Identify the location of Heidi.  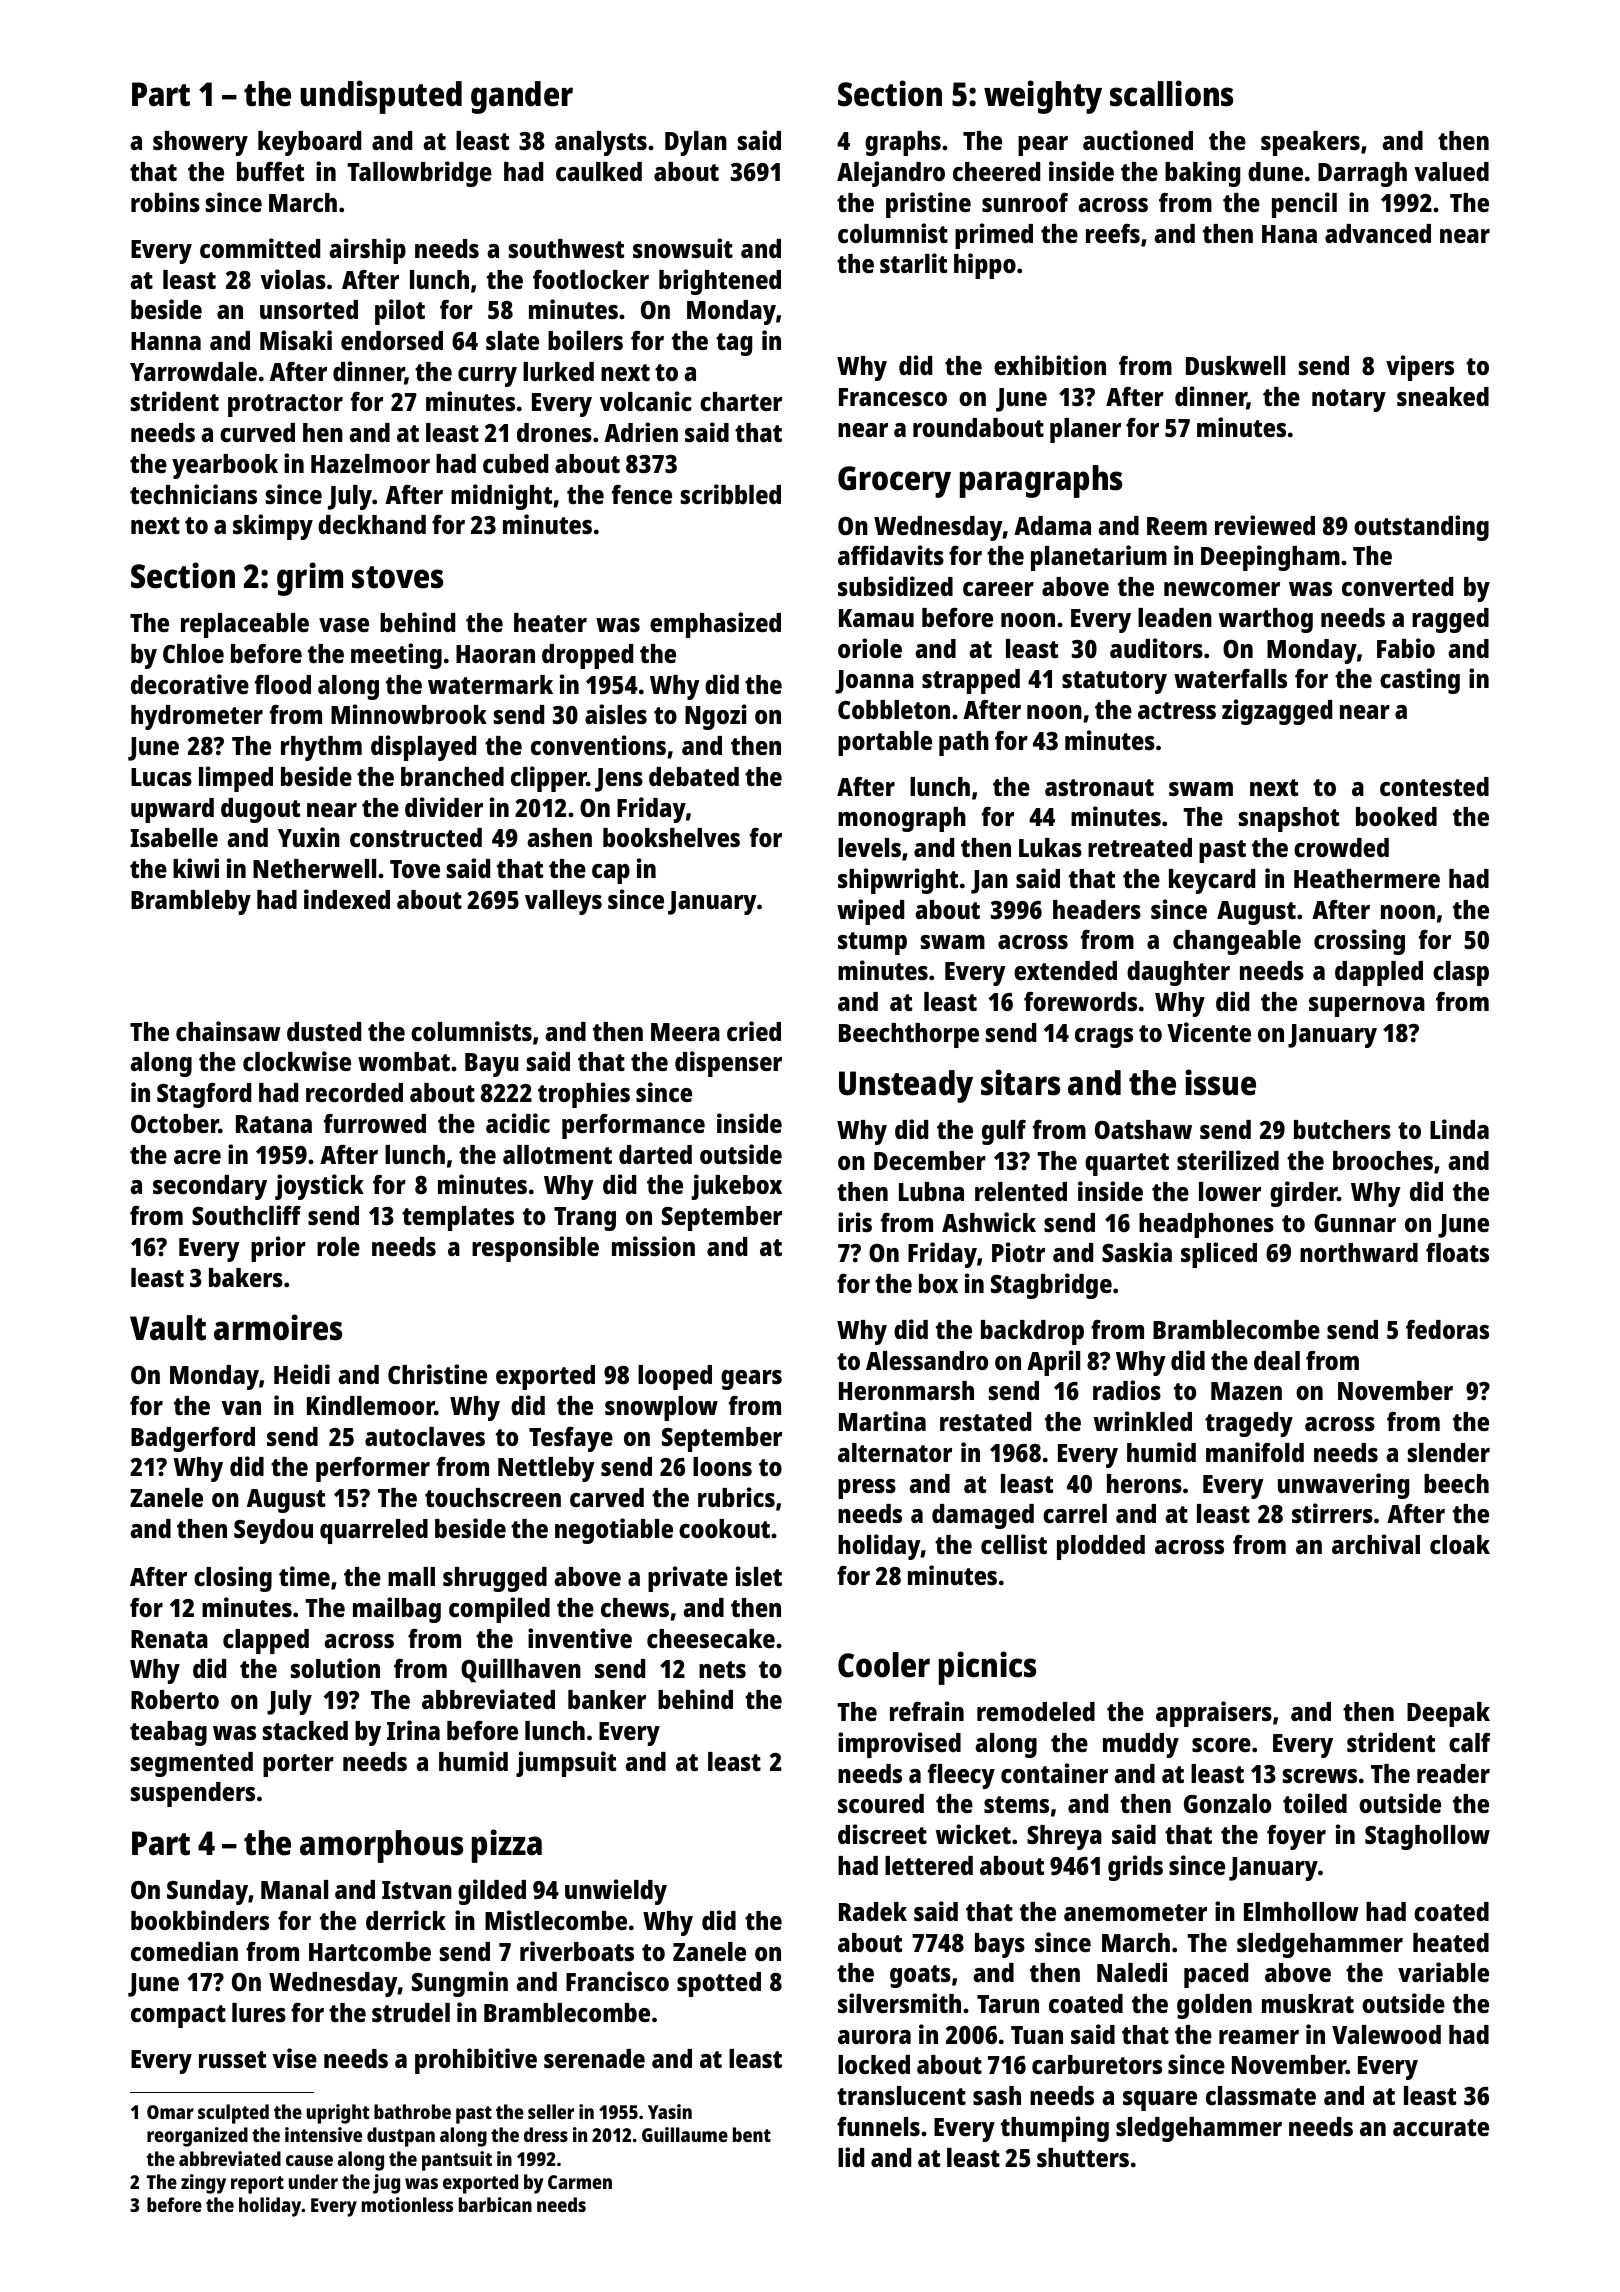
(302, 1374).
